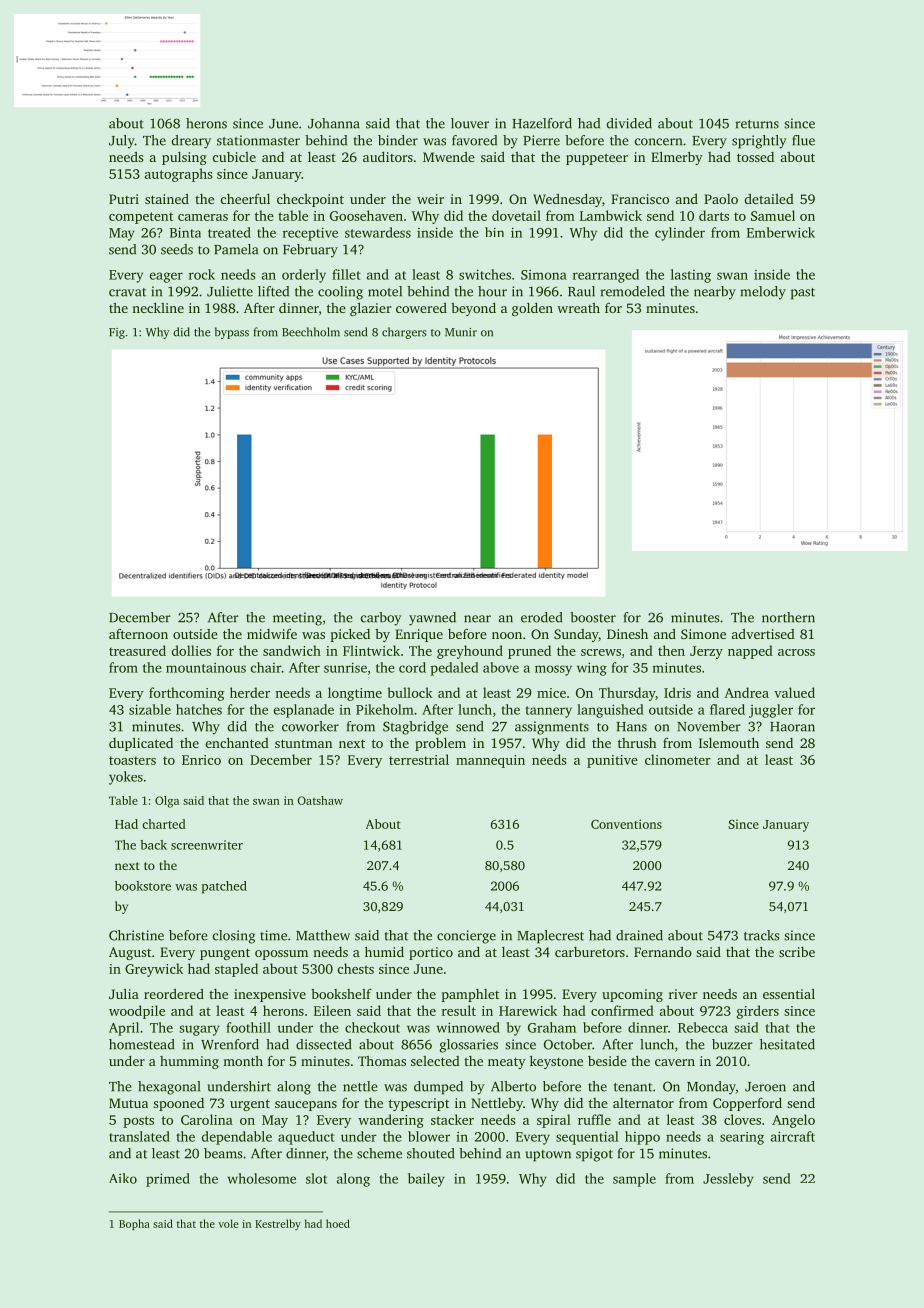  What do you see at coordinates (432, 619) in the document?
I see `yawned` at bounding box center [432, 619].
